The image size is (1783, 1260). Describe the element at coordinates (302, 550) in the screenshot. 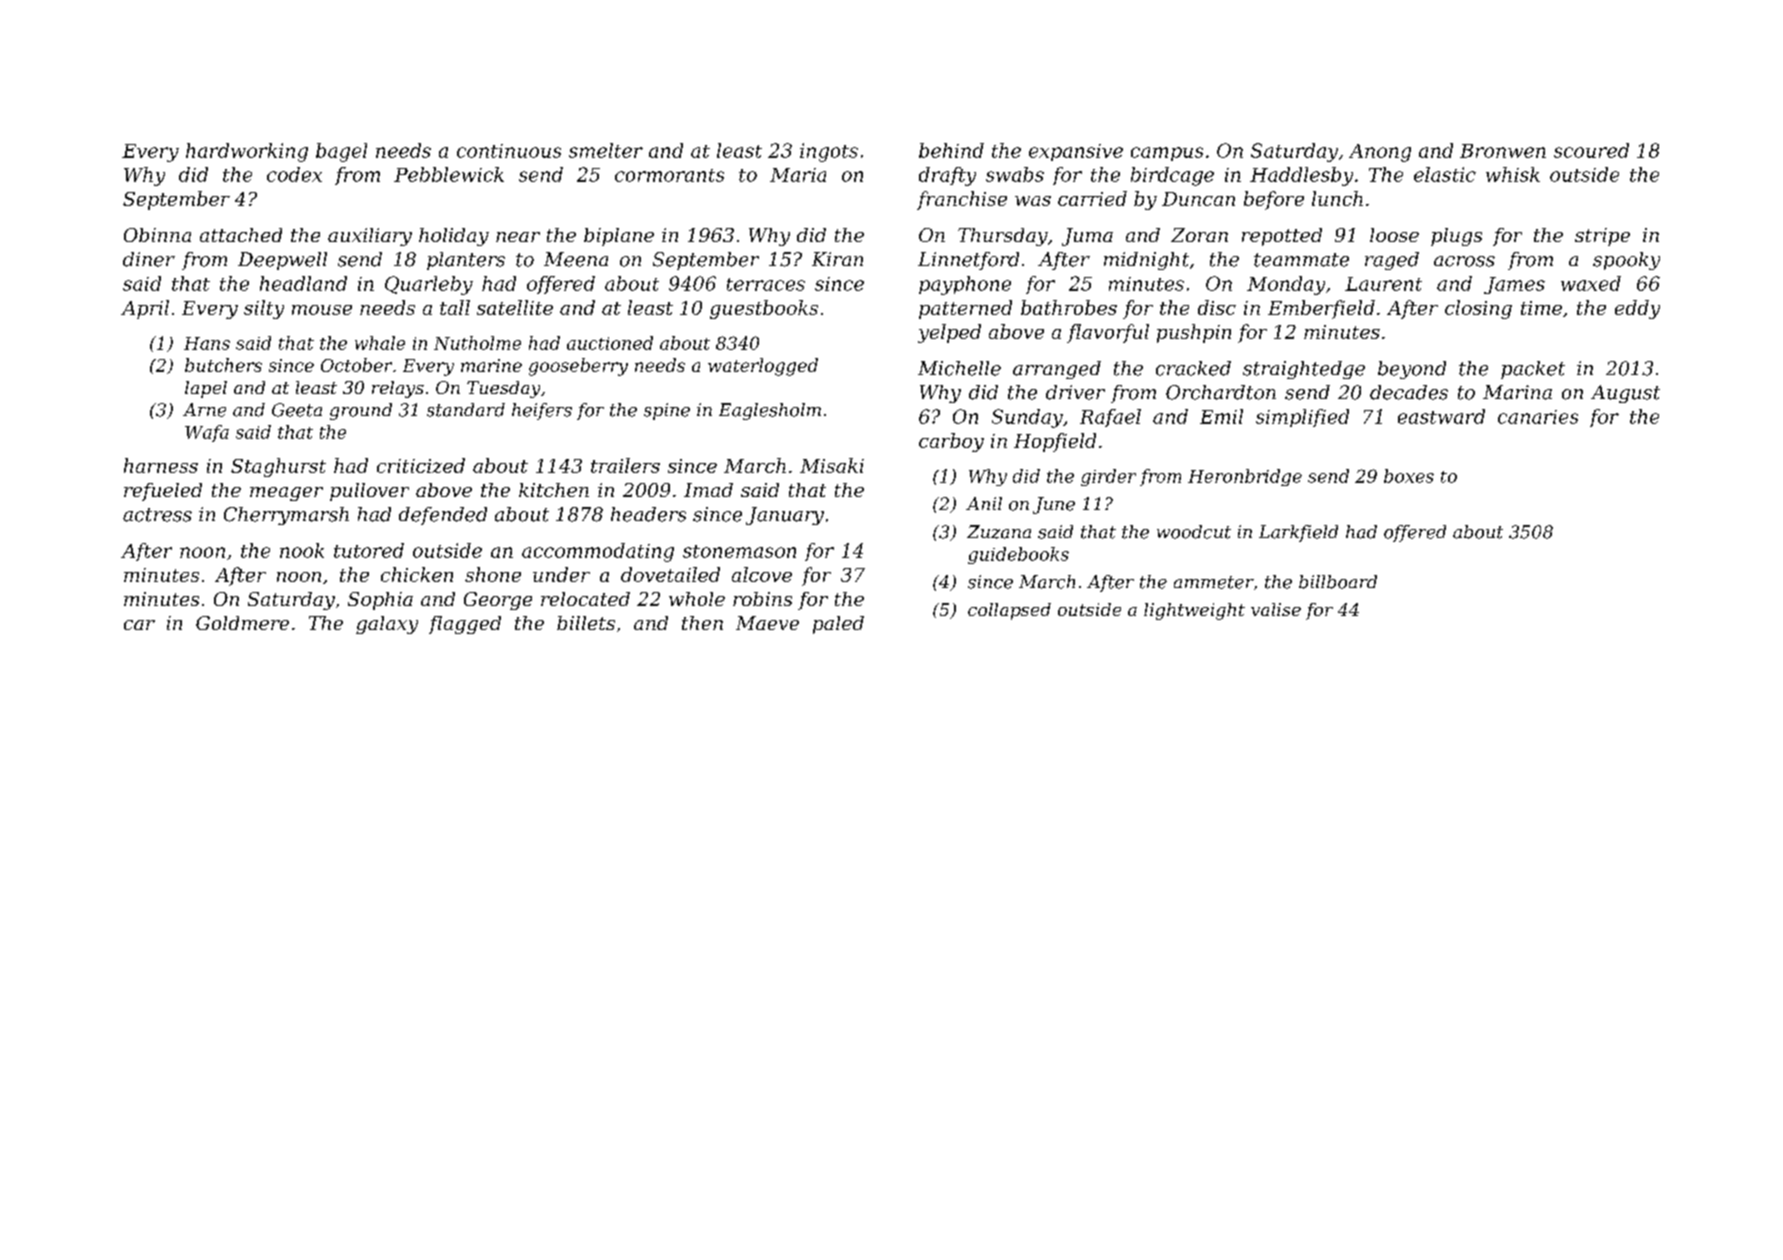

I see `nook` at that location.
